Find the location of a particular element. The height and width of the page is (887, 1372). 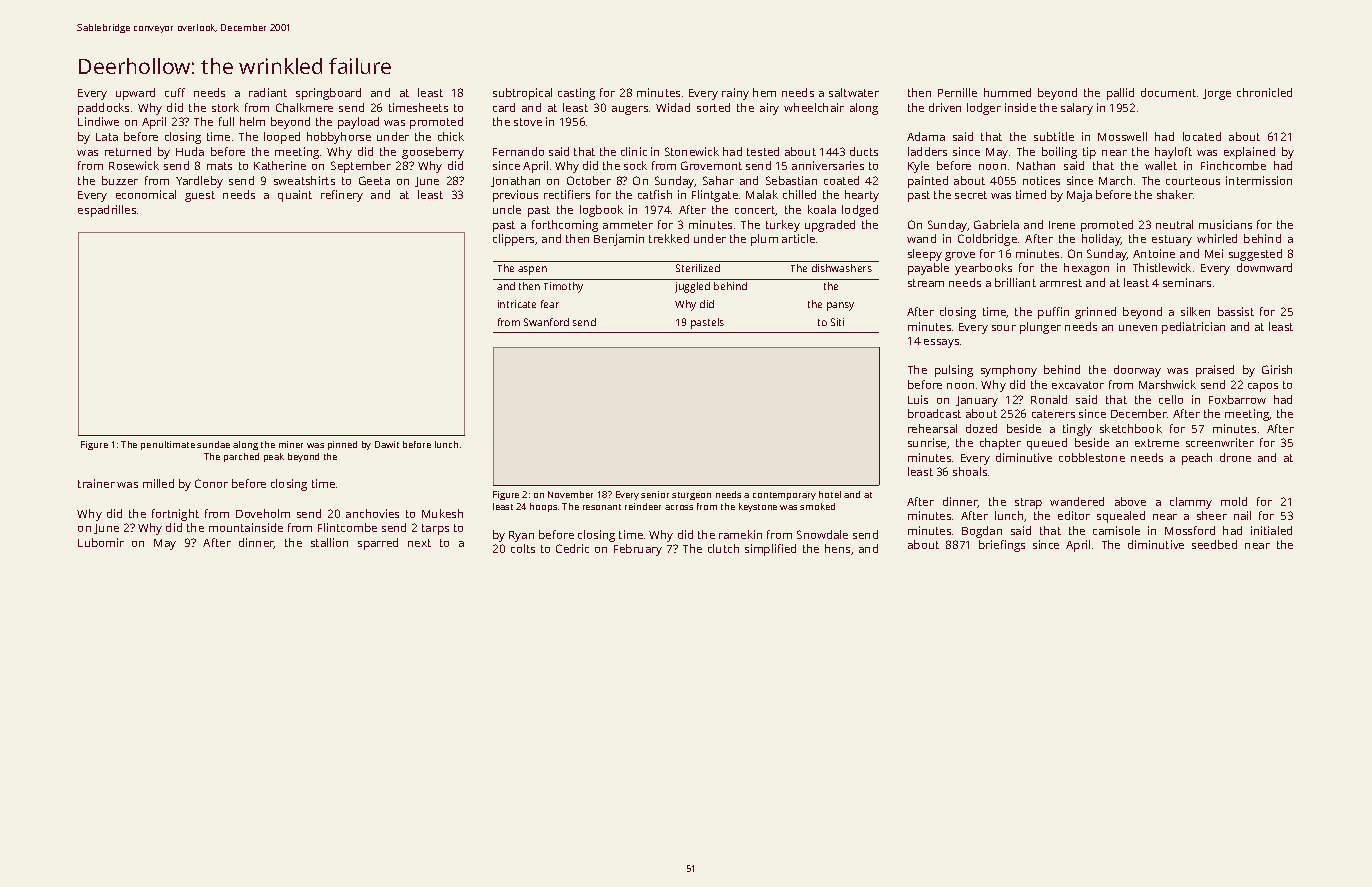

mats is located at coordinates (219, 166).
